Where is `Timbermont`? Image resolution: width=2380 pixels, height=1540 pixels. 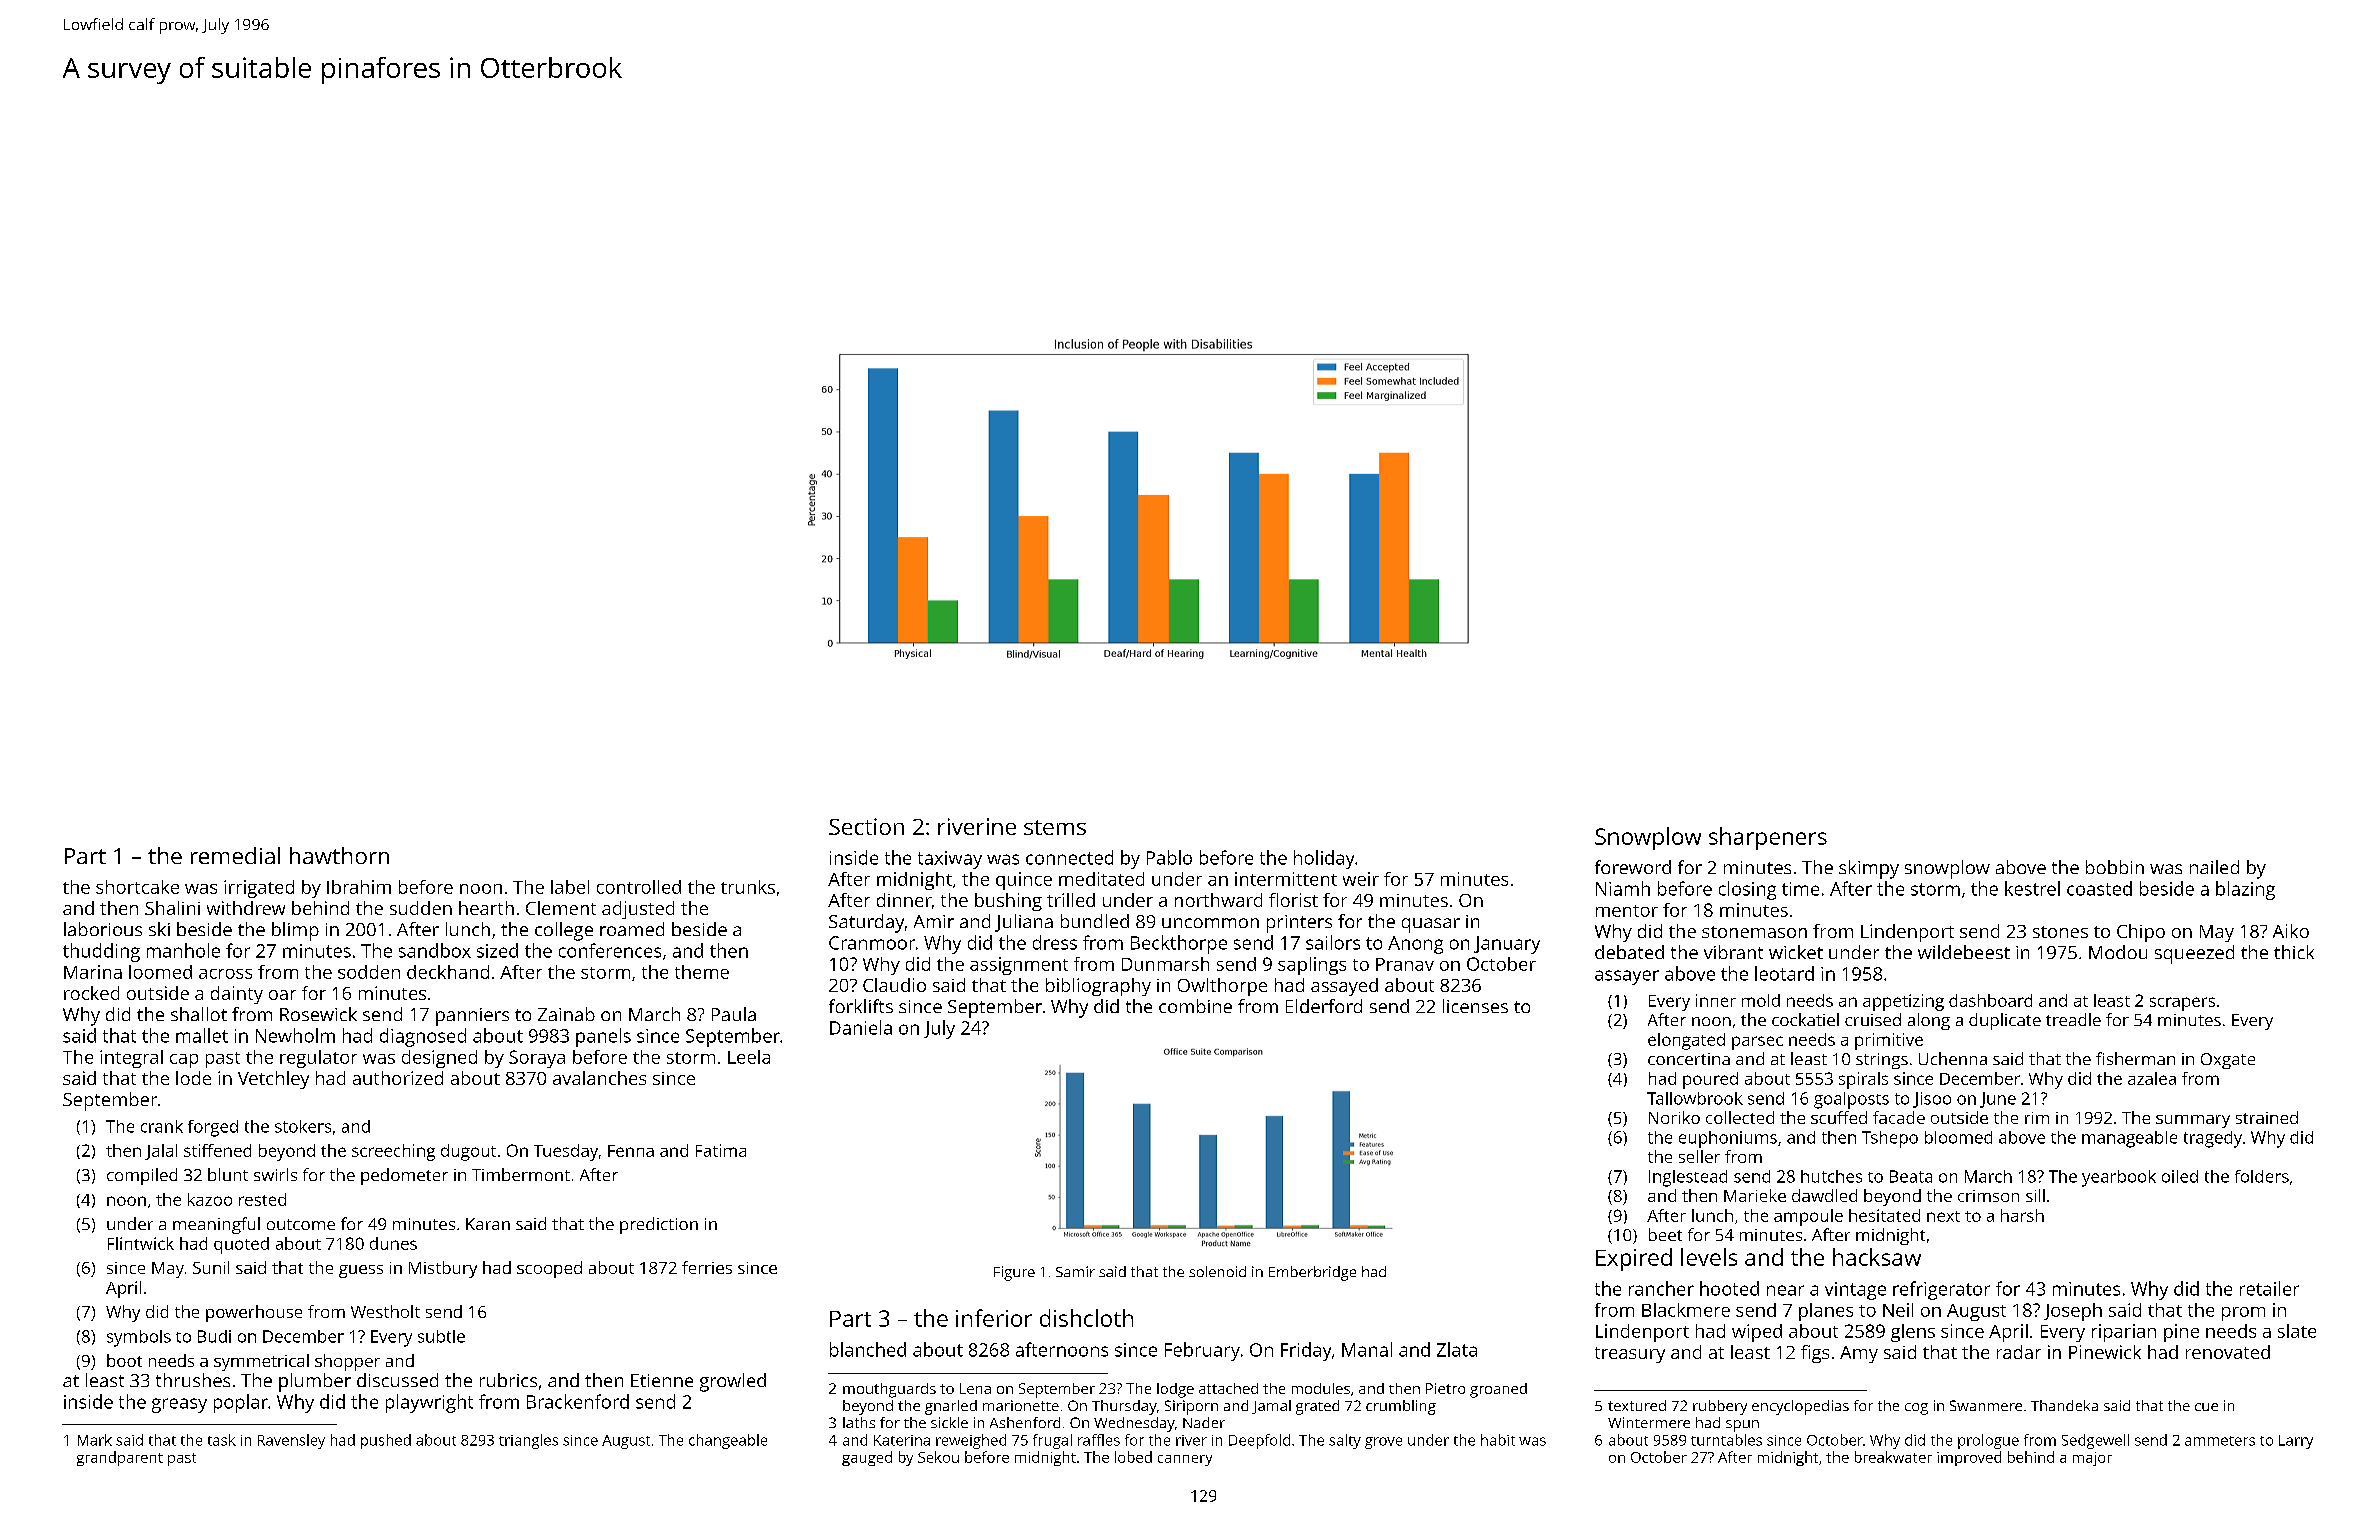 Timbermont is located at coordinates (521, 1174).
